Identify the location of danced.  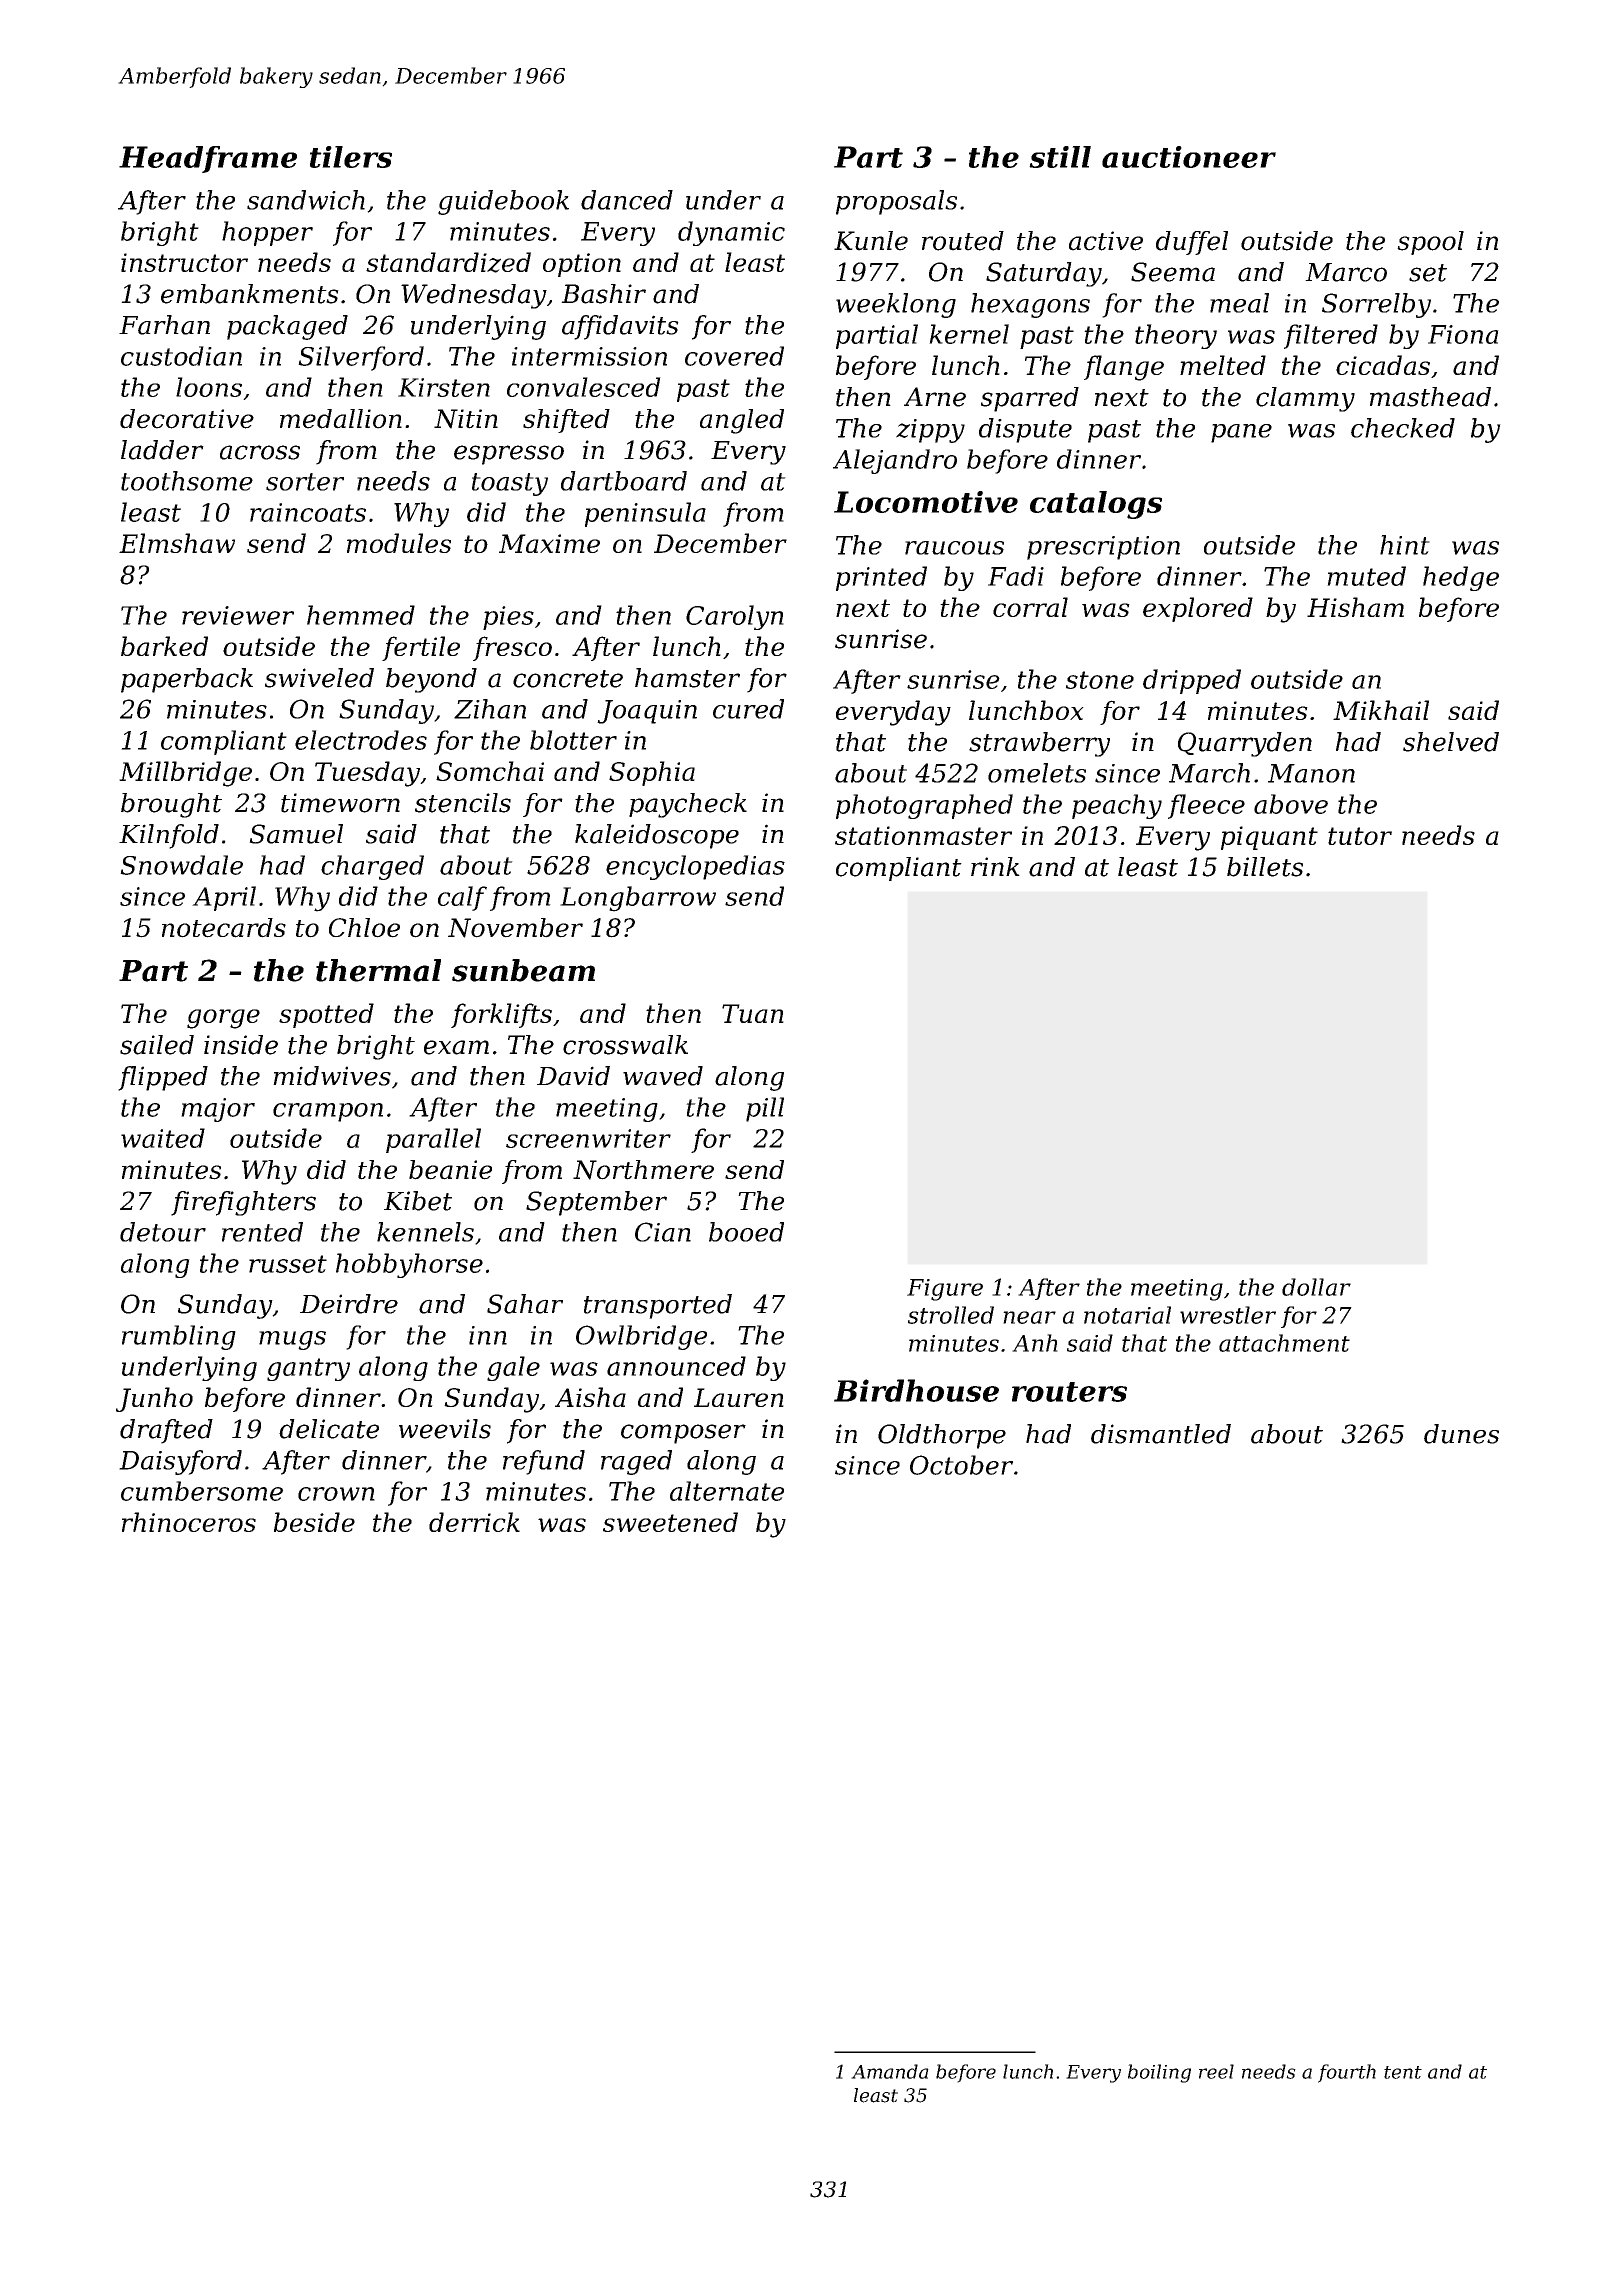
(627, 200).
